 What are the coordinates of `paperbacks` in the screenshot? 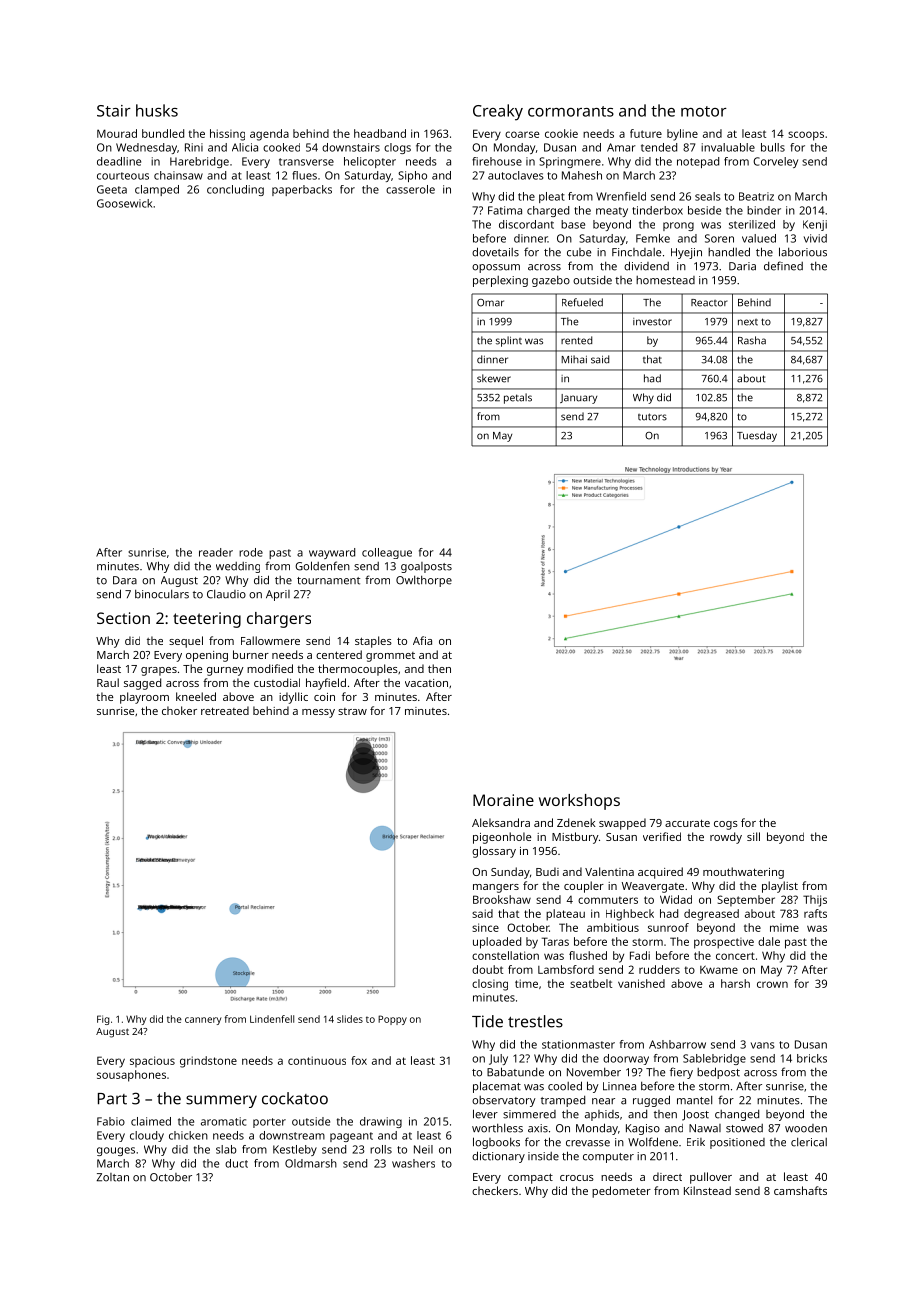 It's located at (302, 190).
